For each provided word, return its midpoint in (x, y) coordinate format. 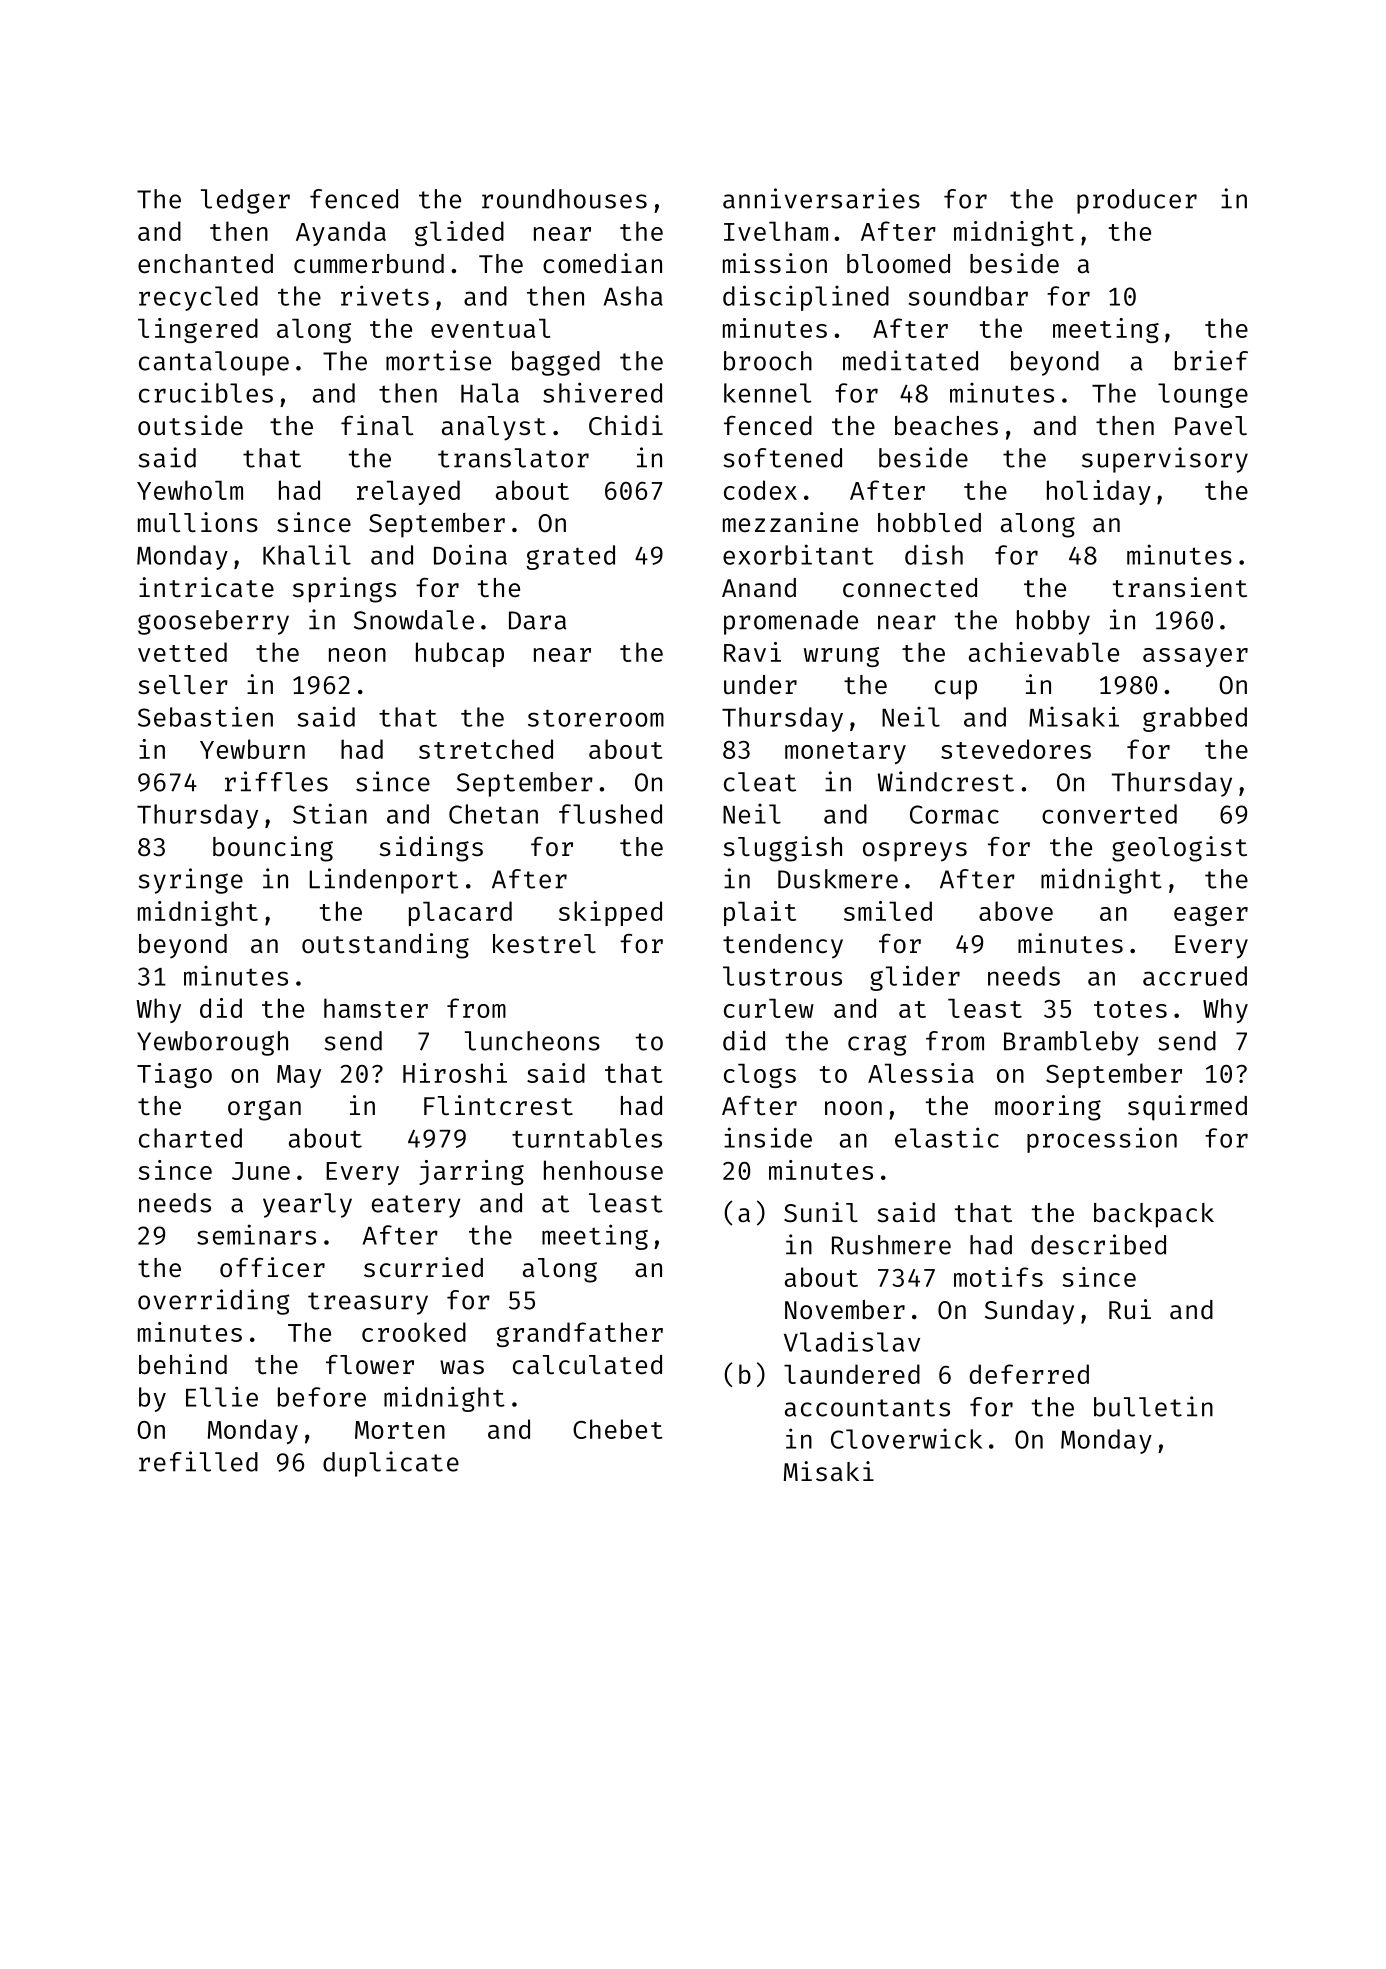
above (1016, 911)
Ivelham (776, 231)
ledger (245, 201)
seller (183, 685)
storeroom (596, 718)
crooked (414, 1332)
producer (1137, 201)
